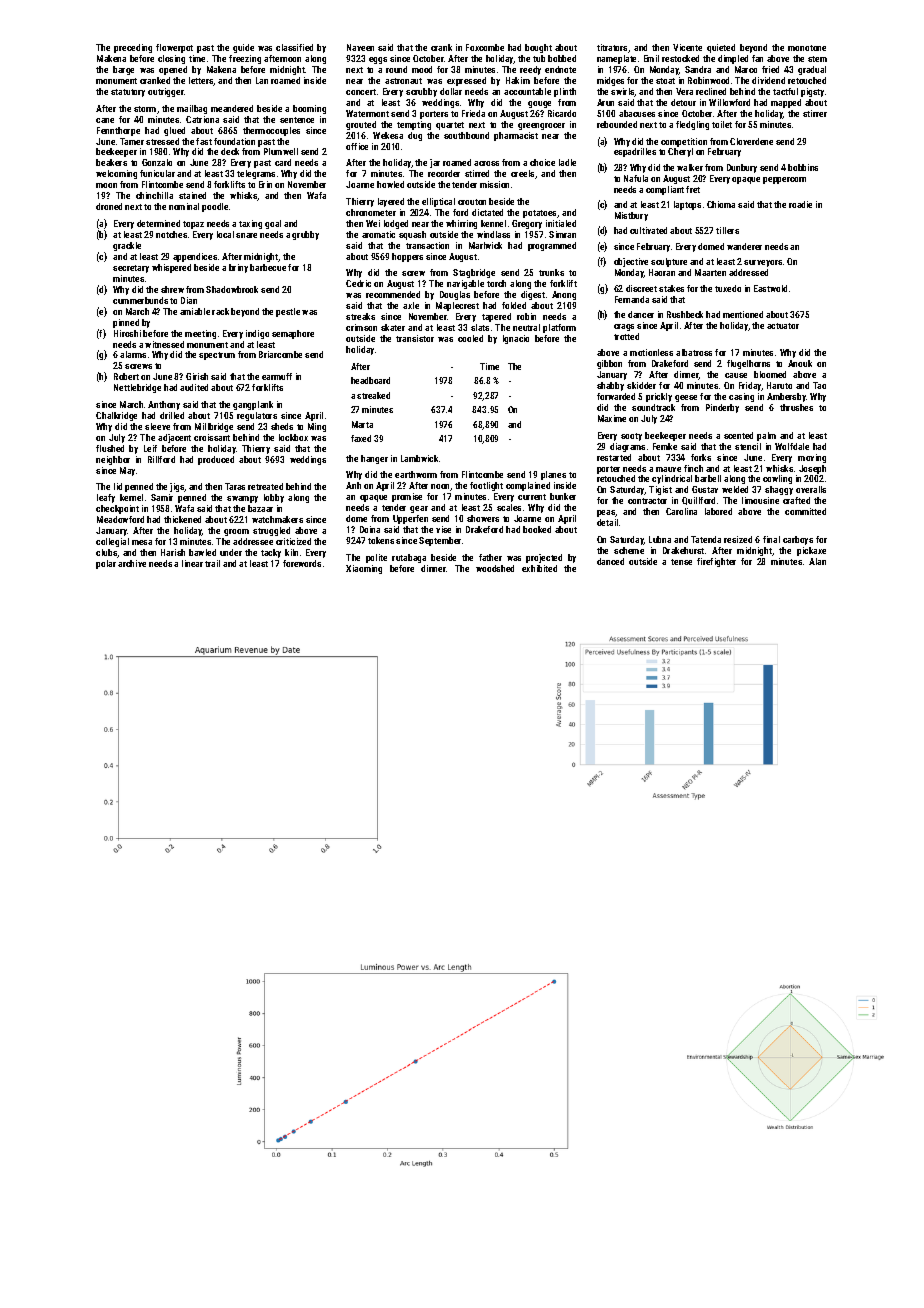  Describe the element at coordinates (665, 446) in the screenshot. I see `Femke` at that location.
